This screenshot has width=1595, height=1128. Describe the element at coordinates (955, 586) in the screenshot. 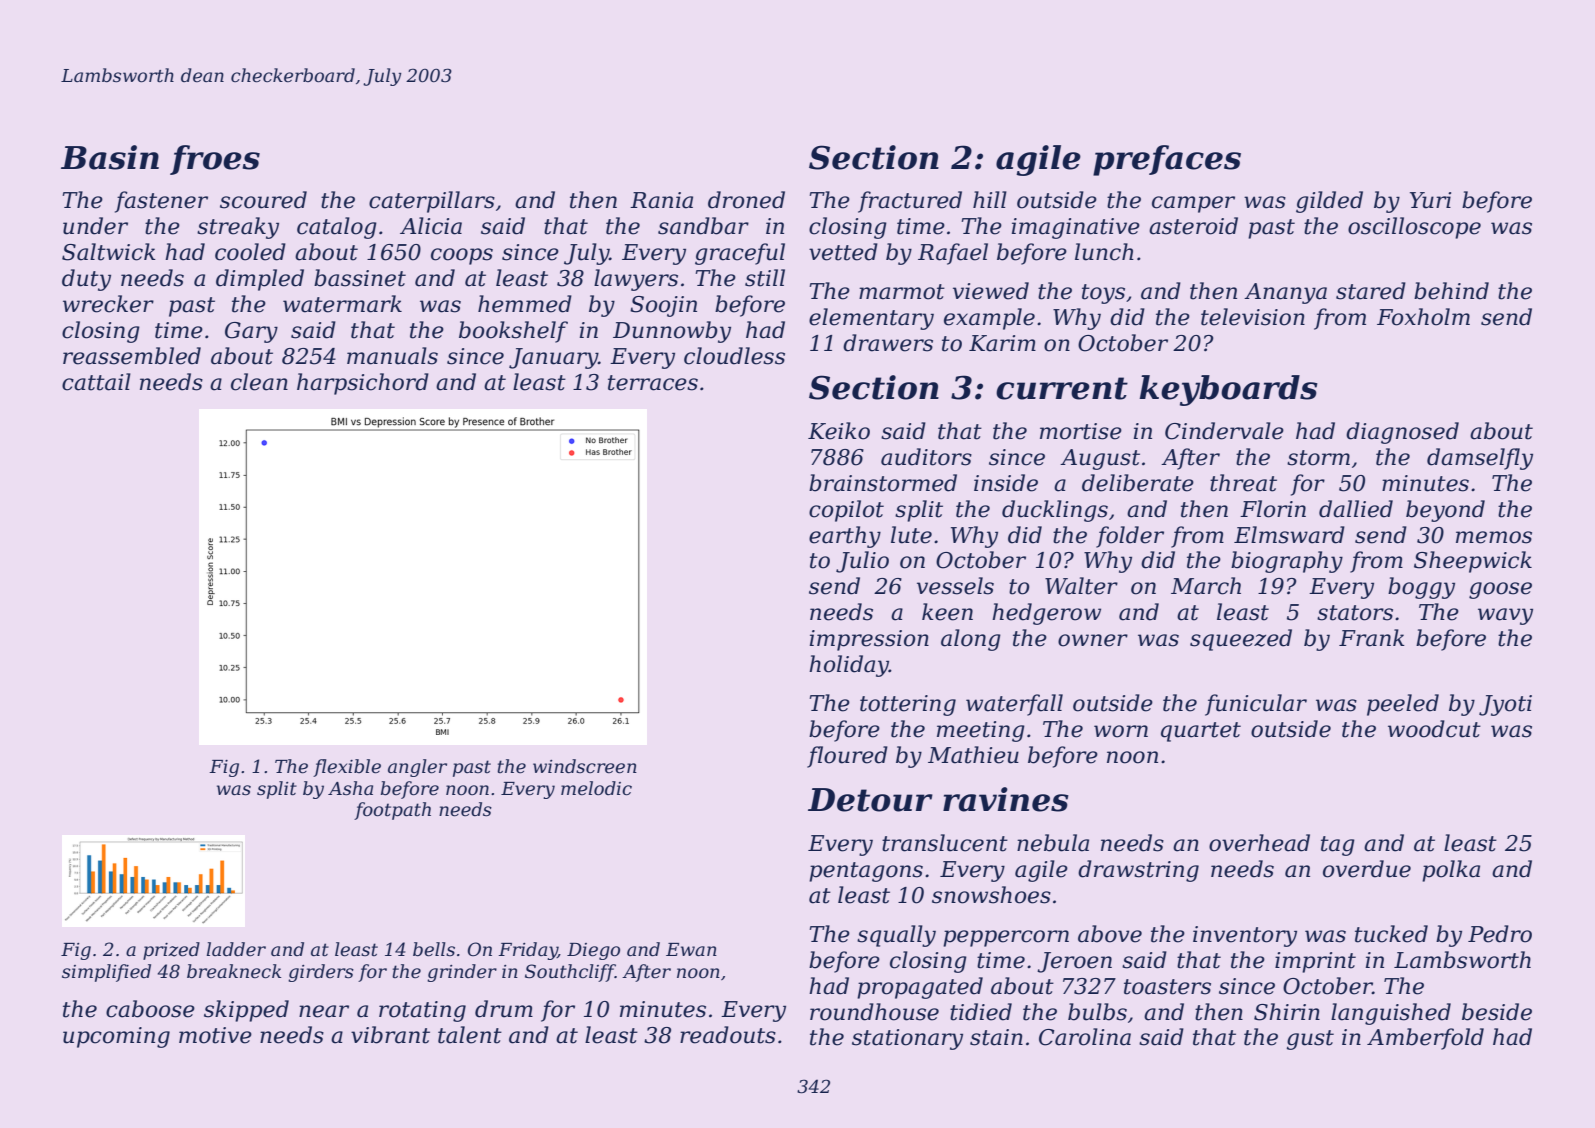

I see `vessels` at that location.
